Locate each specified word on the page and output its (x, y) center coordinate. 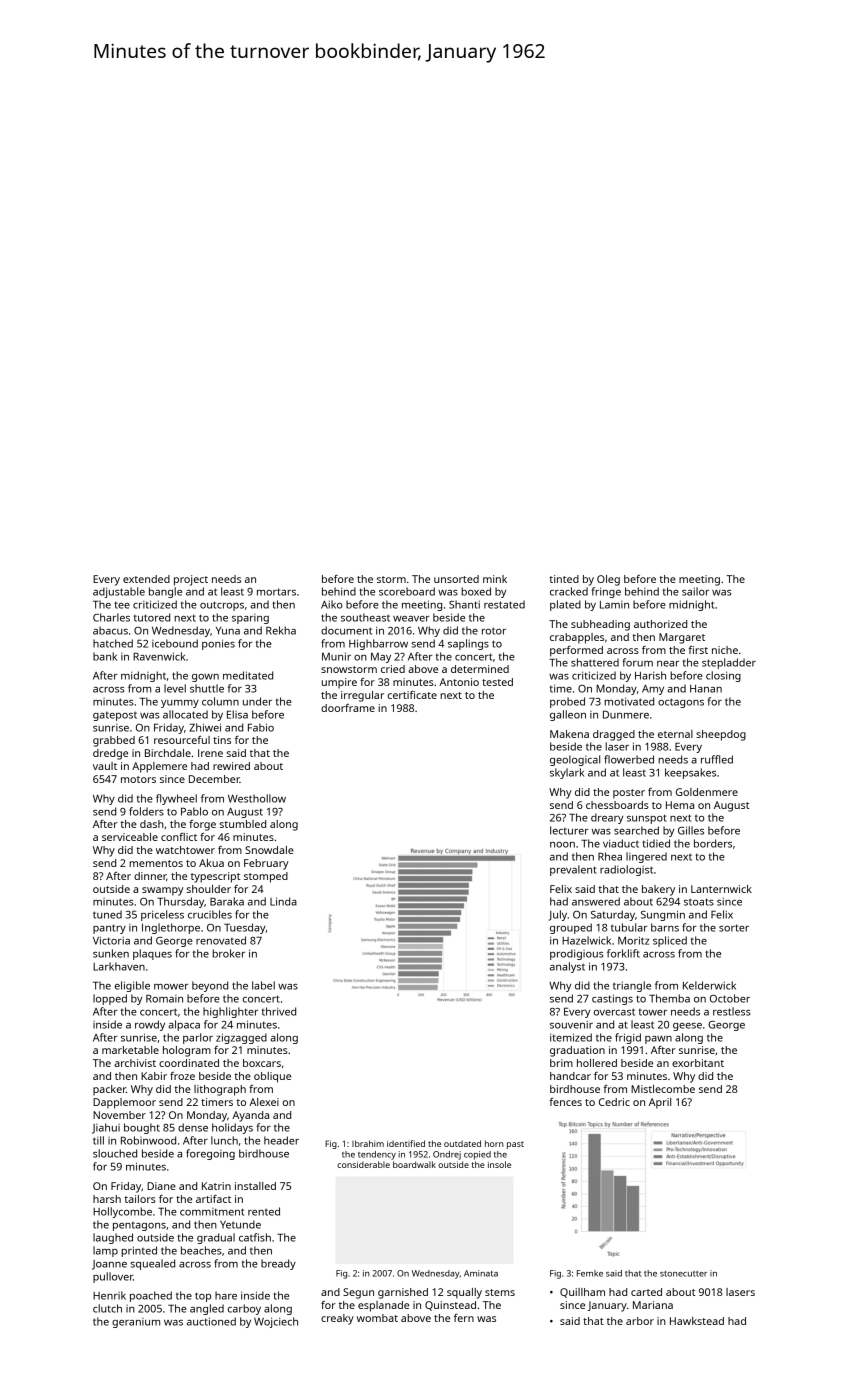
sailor (695, 591)
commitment (212, 1212)
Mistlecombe (663, 1089)
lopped (110, 999)
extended (146, 579)
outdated (462, 1143)
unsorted (456, 579)
